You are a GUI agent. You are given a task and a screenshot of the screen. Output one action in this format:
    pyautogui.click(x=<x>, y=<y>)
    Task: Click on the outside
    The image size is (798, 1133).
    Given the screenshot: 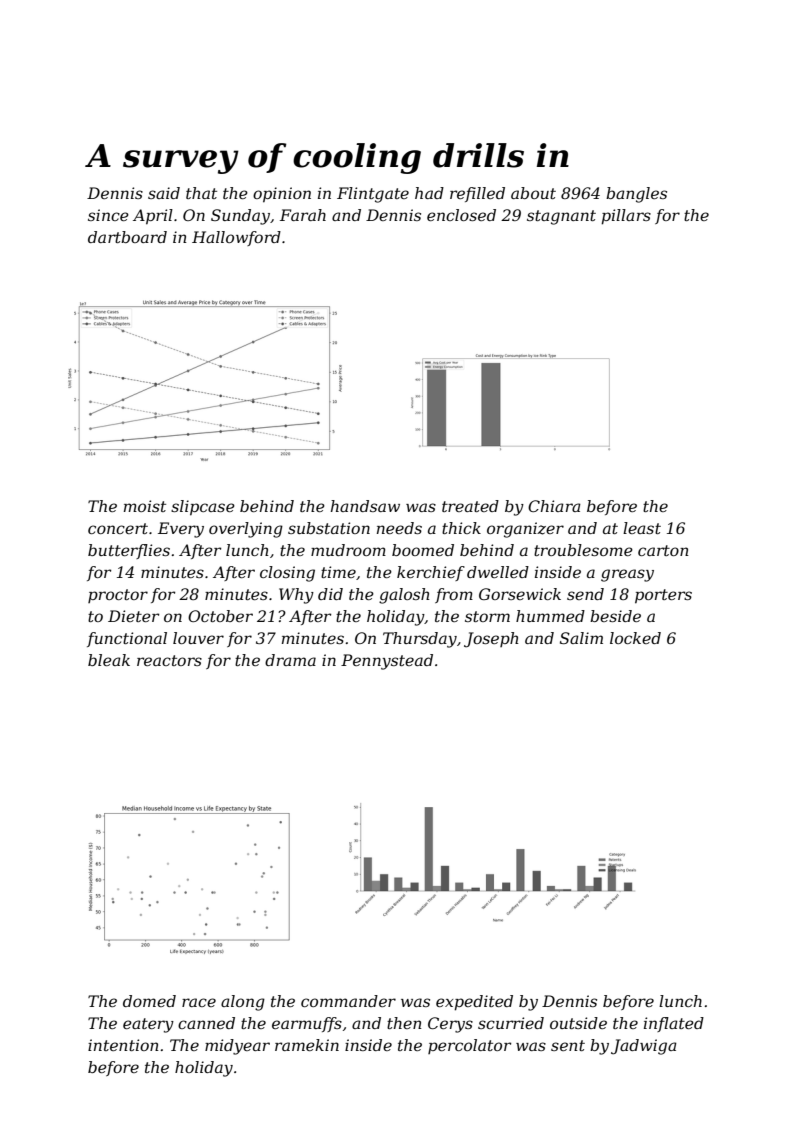 What is the action you would take?
    pyautogui.click(x=578, y=1023)
